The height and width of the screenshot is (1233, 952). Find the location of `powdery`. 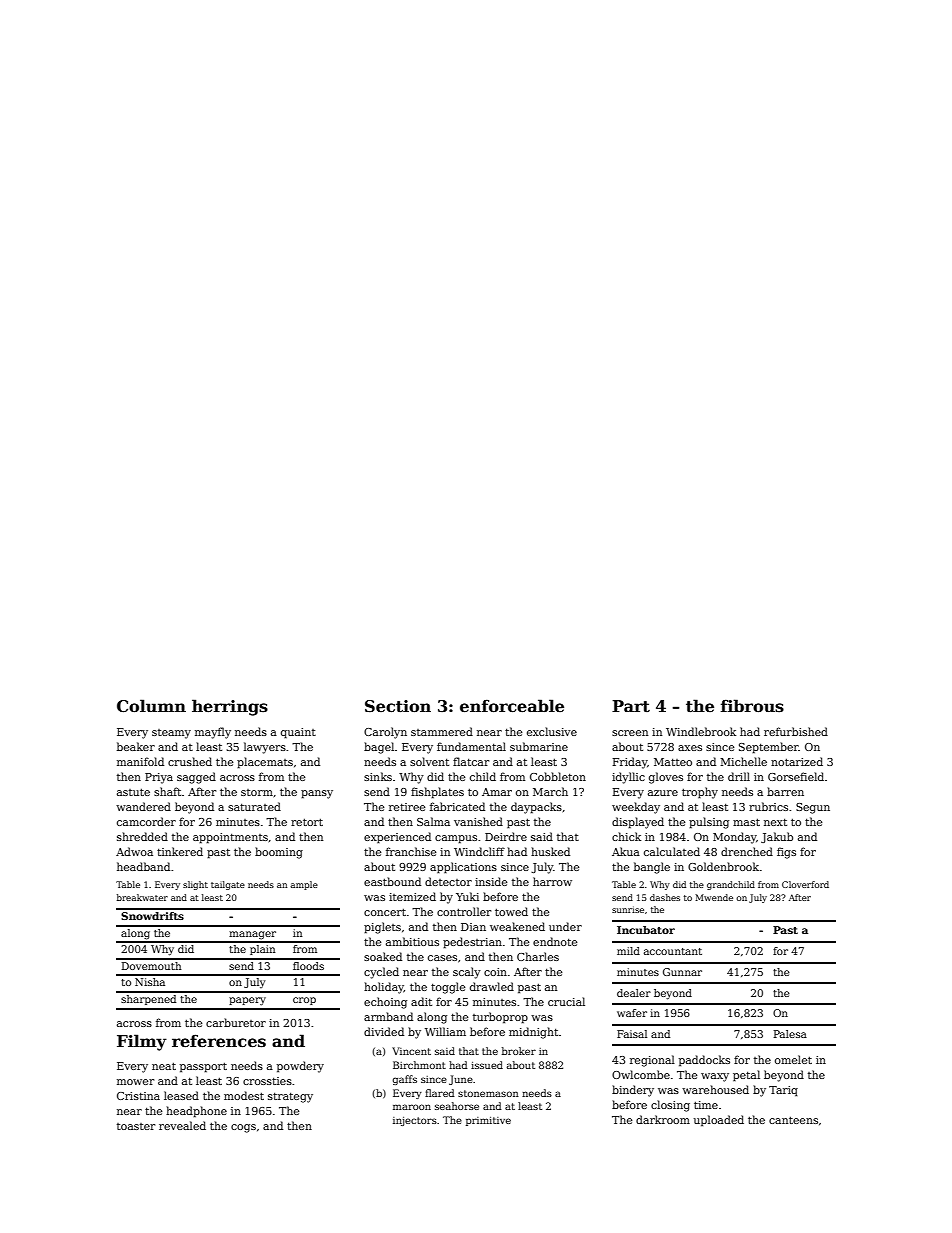

powdery is located at coordinates (300, 1067).
